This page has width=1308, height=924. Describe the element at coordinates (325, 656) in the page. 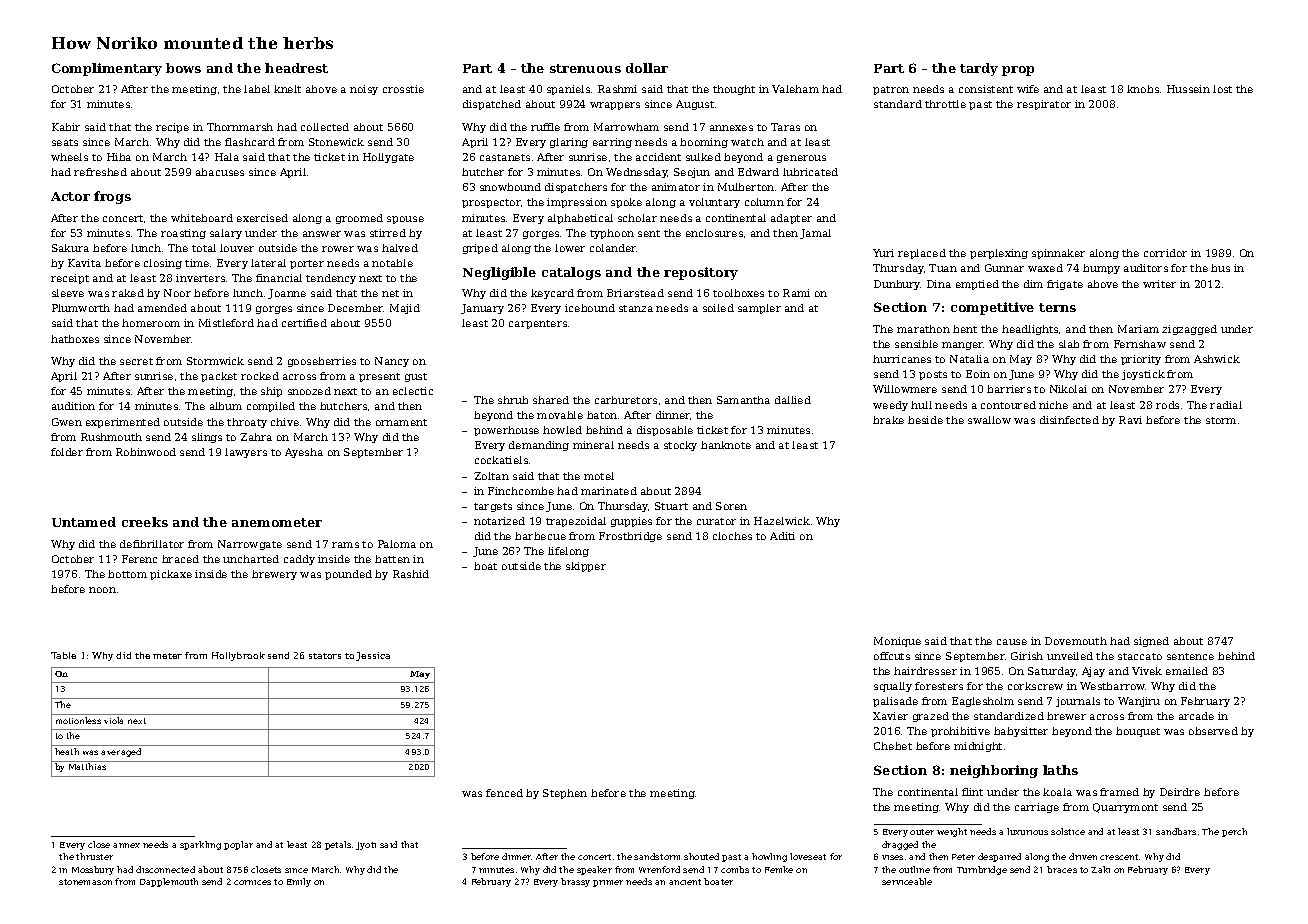

I see `stators` at that location.
